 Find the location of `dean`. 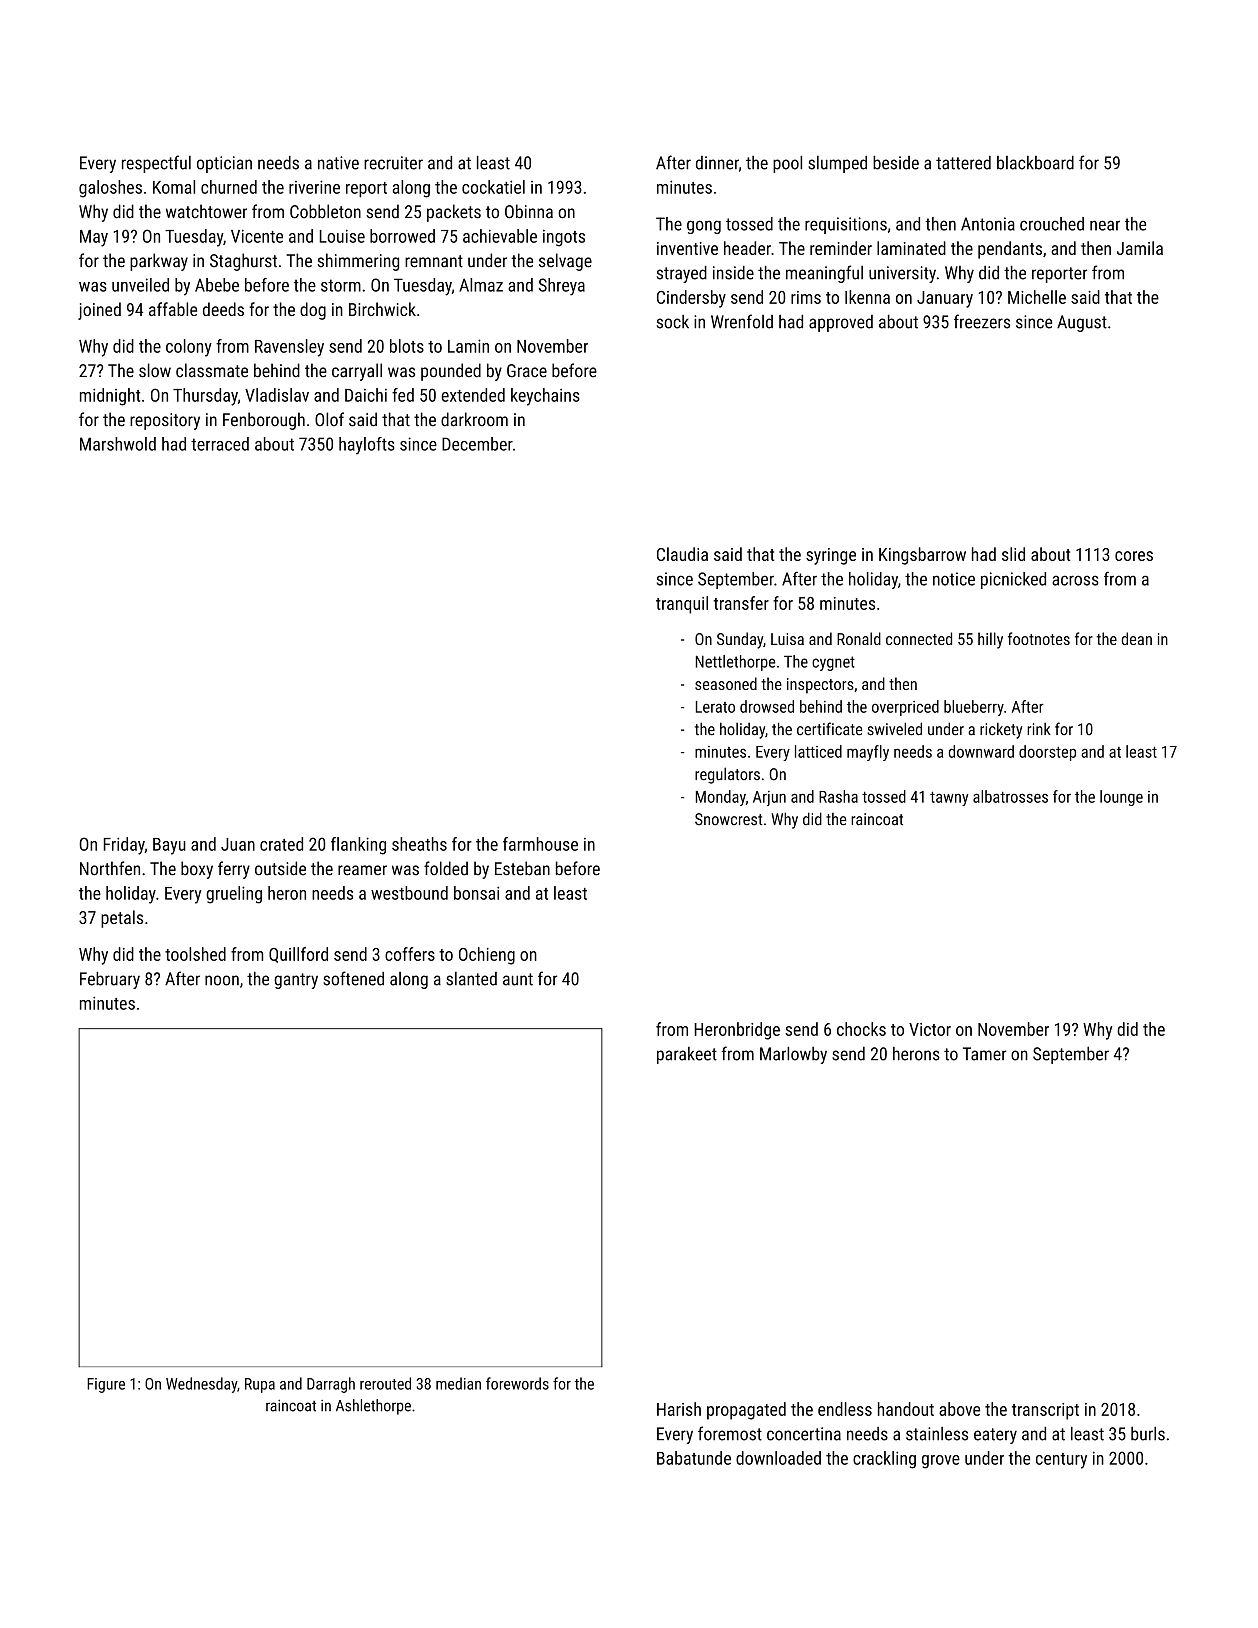

dean is located at coordinates (1137, 638).
